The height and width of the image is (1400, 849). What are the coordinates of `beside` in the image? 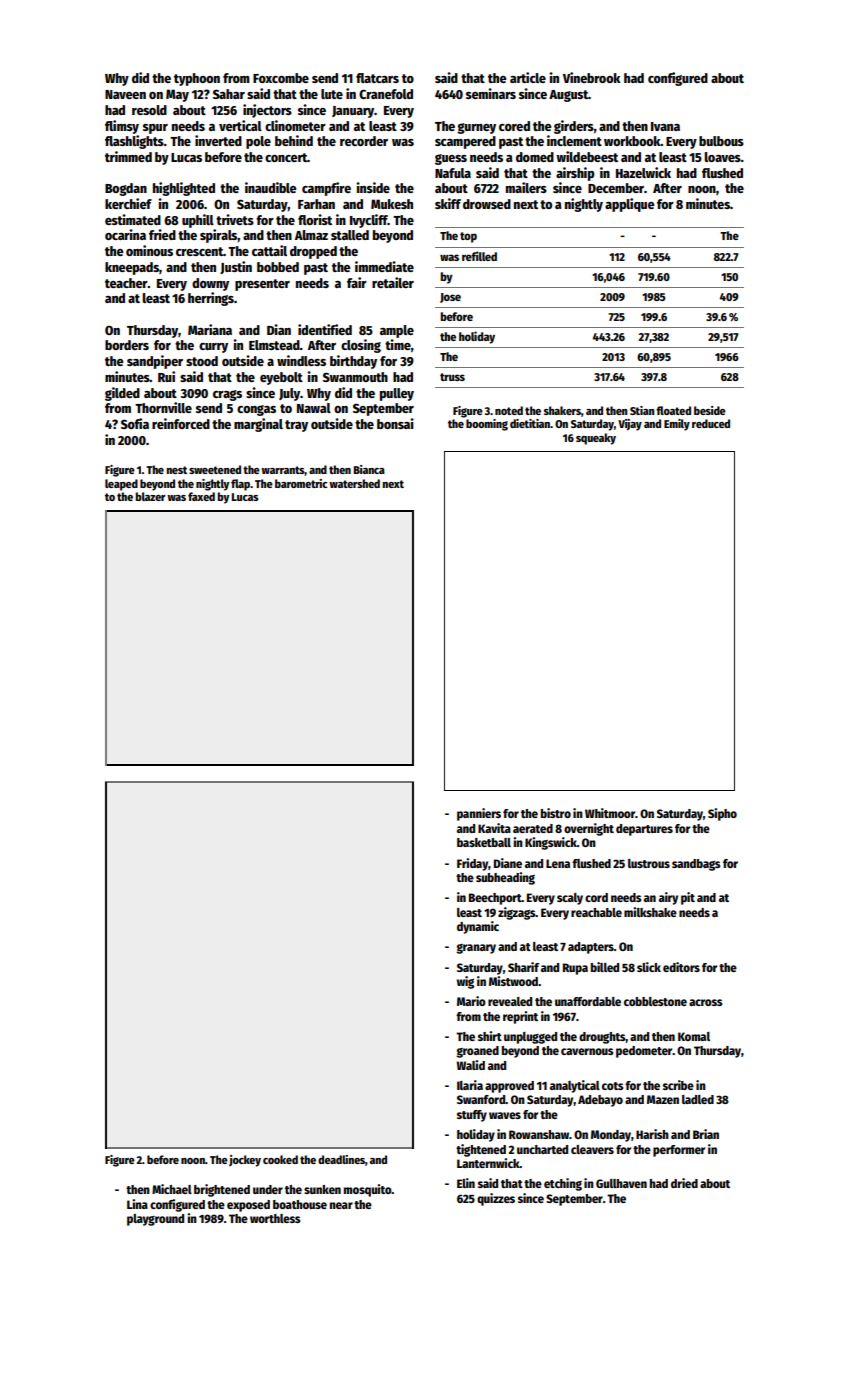 It's located at (710, 410).
